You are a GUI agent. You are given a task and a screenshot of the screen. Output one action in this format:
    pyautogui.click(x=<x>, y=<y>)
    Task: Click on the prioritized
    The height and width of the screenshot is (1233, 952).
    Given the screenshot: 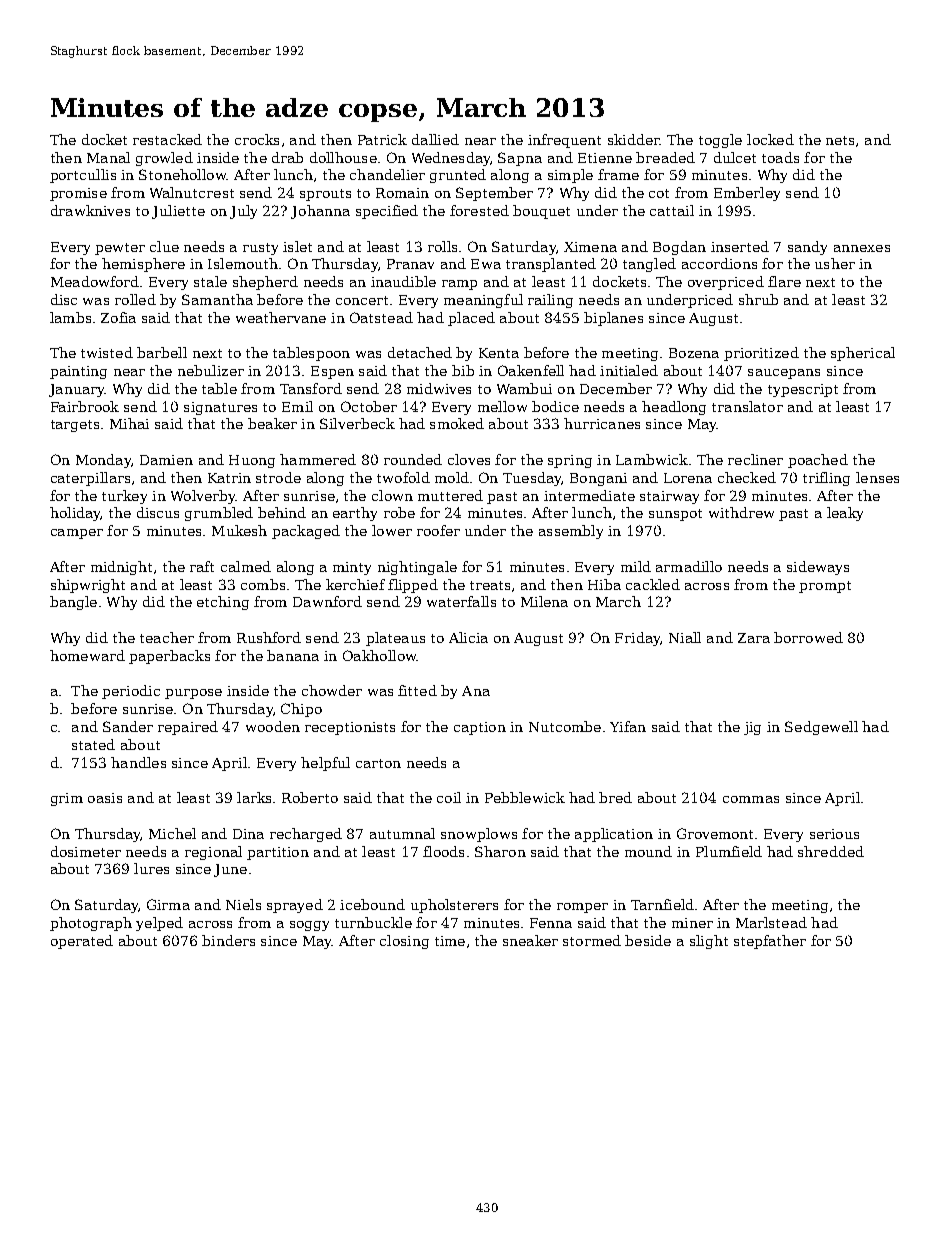 What is the action you would take?
    pyautogui.click(x=761, y=354)
